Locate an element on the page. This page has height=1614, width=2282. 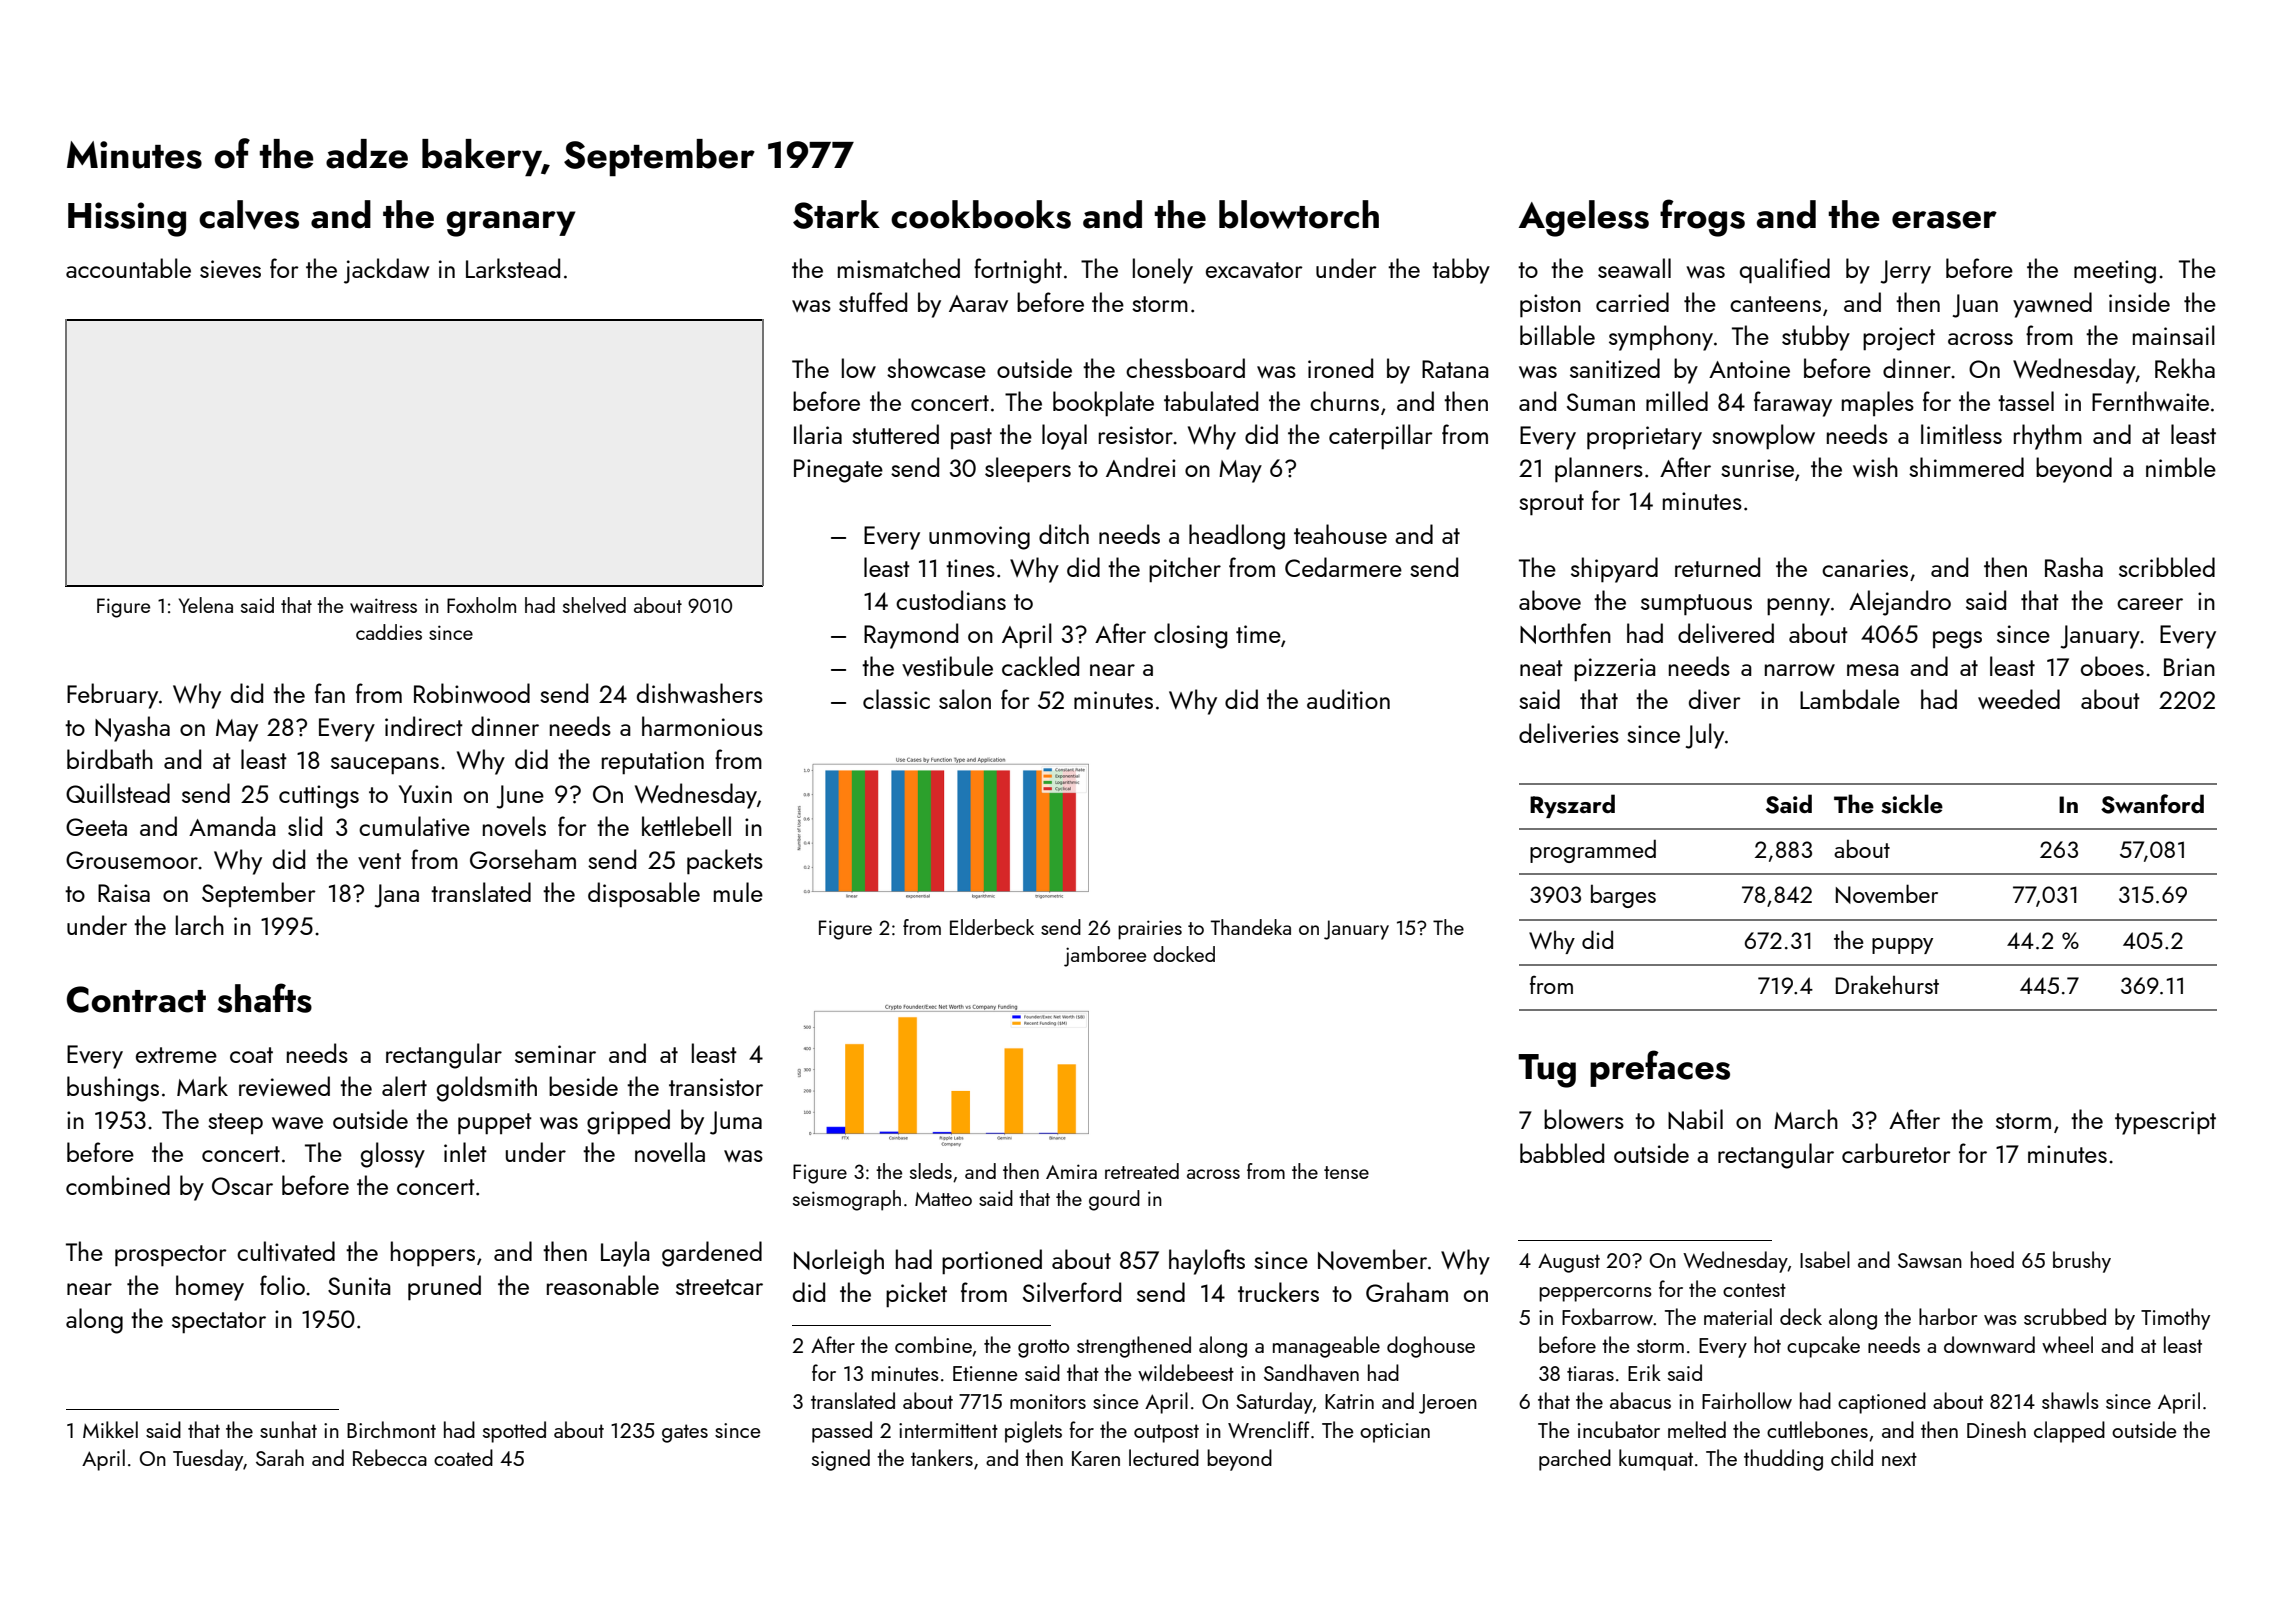
shafts is located at coordinates (264, 998).
